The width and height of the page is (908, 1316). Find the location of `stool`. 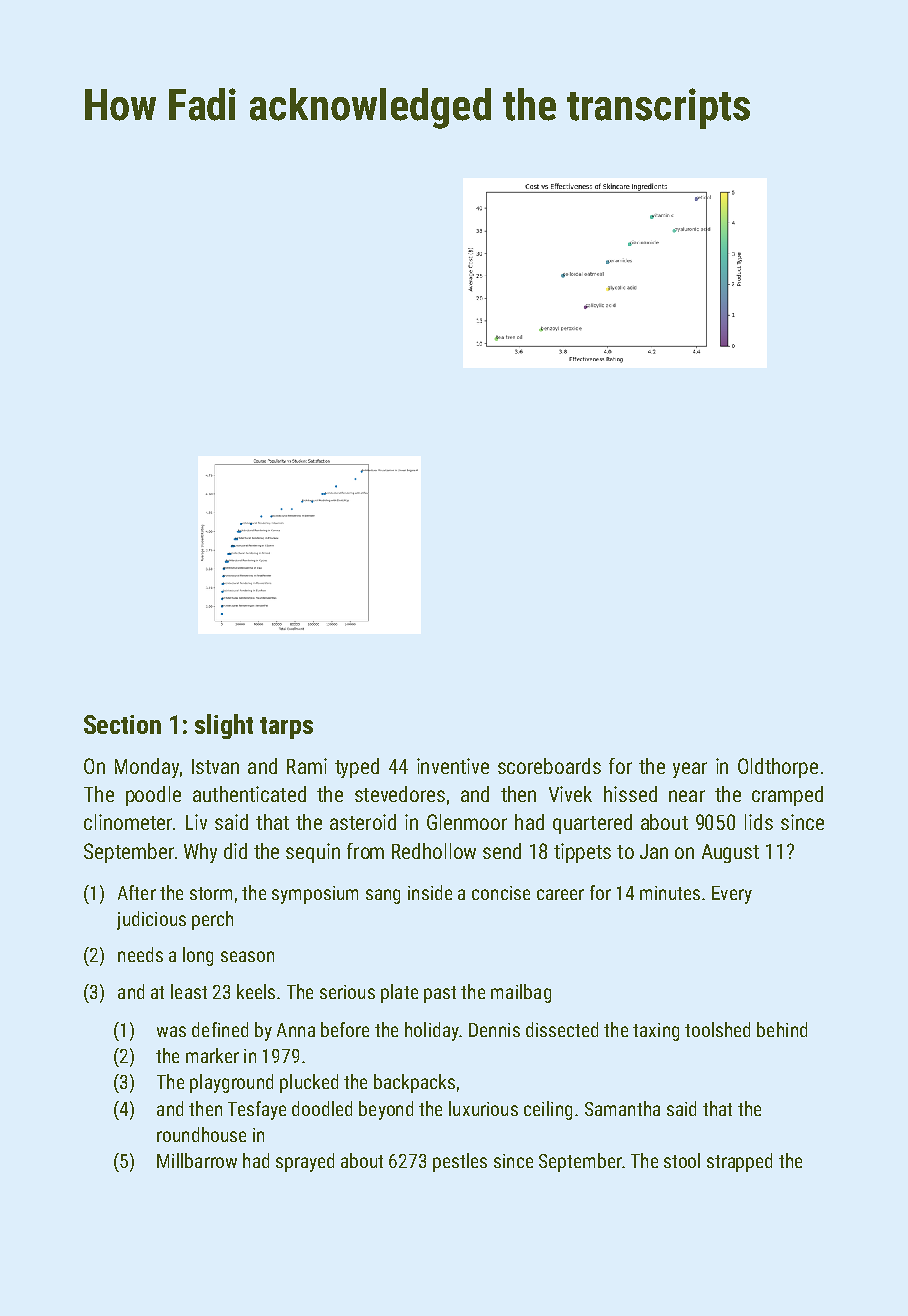

stool is located at coordinates (682, 1160).
